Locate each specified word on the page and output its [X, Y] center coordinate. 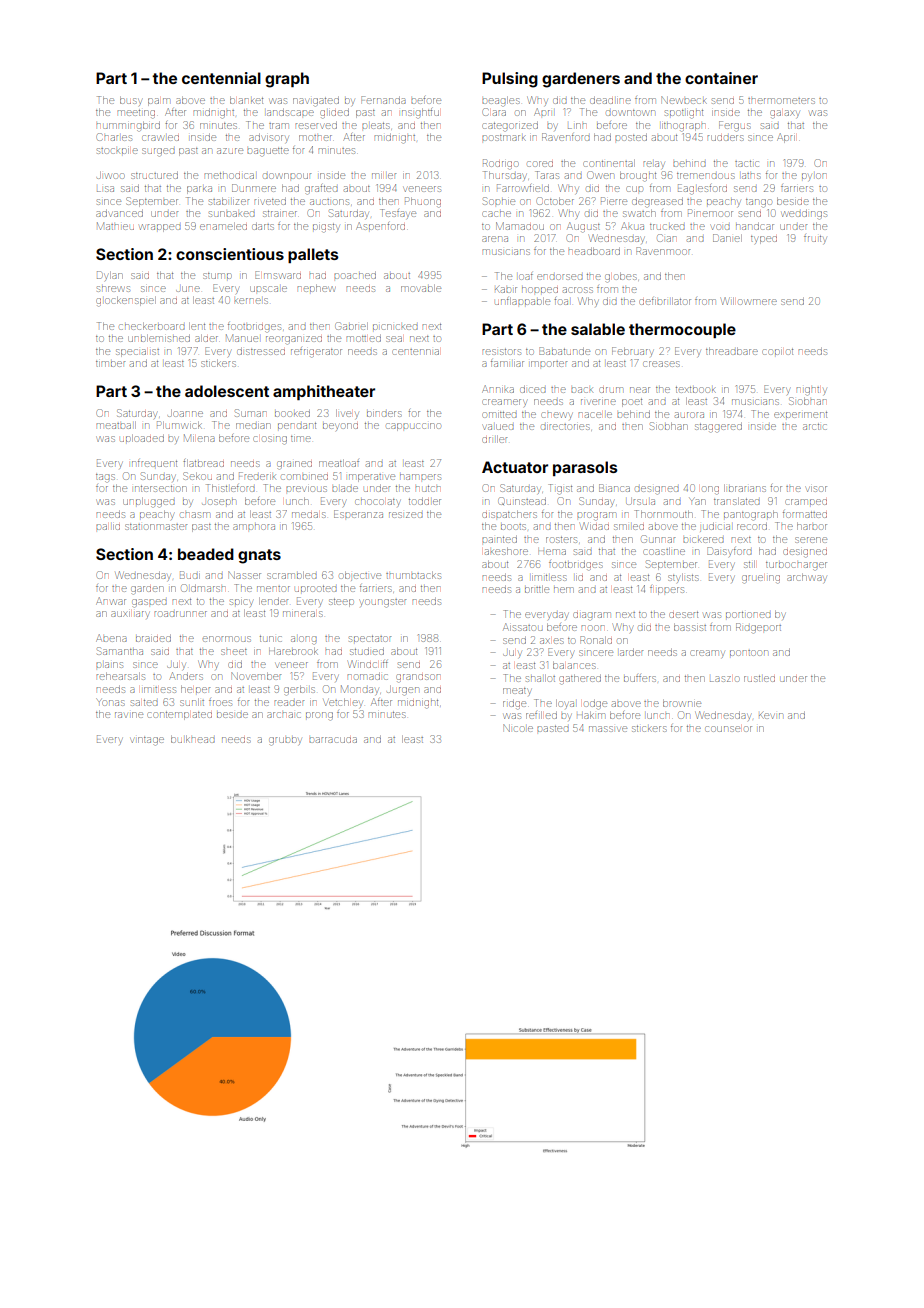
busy [130, 101]
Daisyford [729, 552]
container [721, 78]
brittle [537, 589]
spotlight [684, 114]
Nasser [244, 575]
